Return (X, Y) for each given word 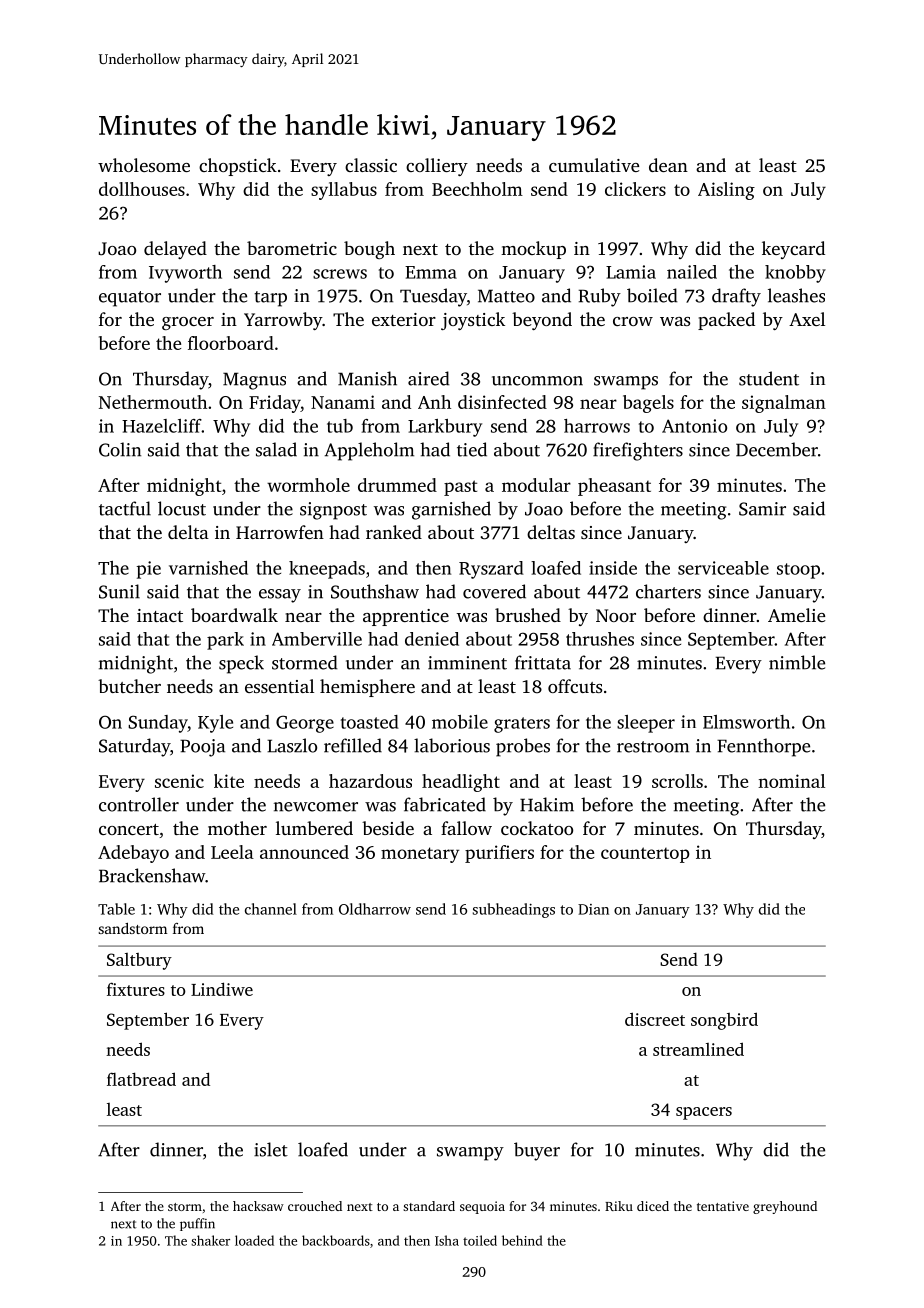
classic (371, 165)
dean (668, 165)
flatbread (141, 1079)
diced (653, 1206)
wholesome (144, 165)
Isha (447, 1240)
